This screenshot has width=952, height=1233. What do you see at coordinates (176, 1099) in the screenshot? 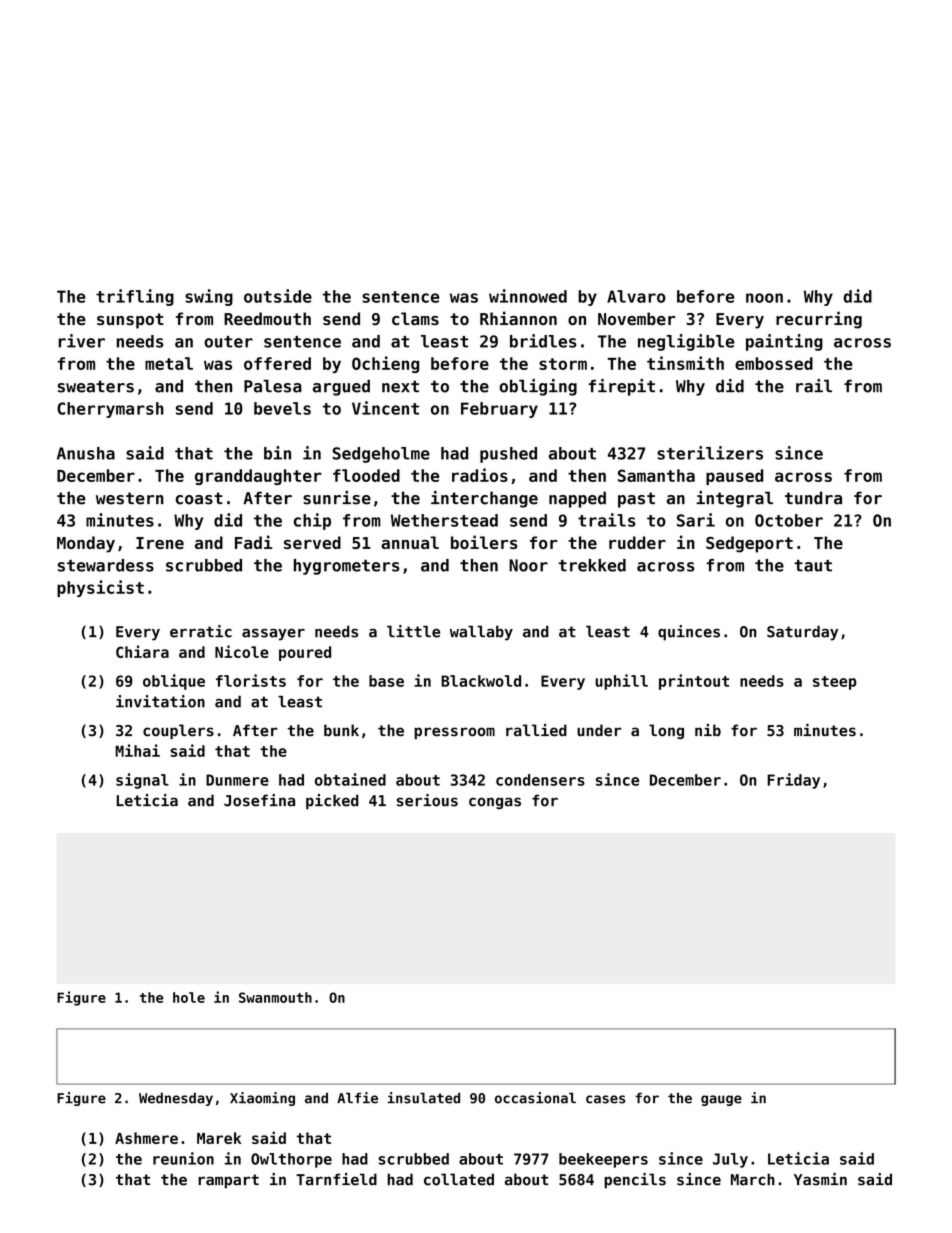
I see `Wednesday` at bounding box center [176, 1099].
